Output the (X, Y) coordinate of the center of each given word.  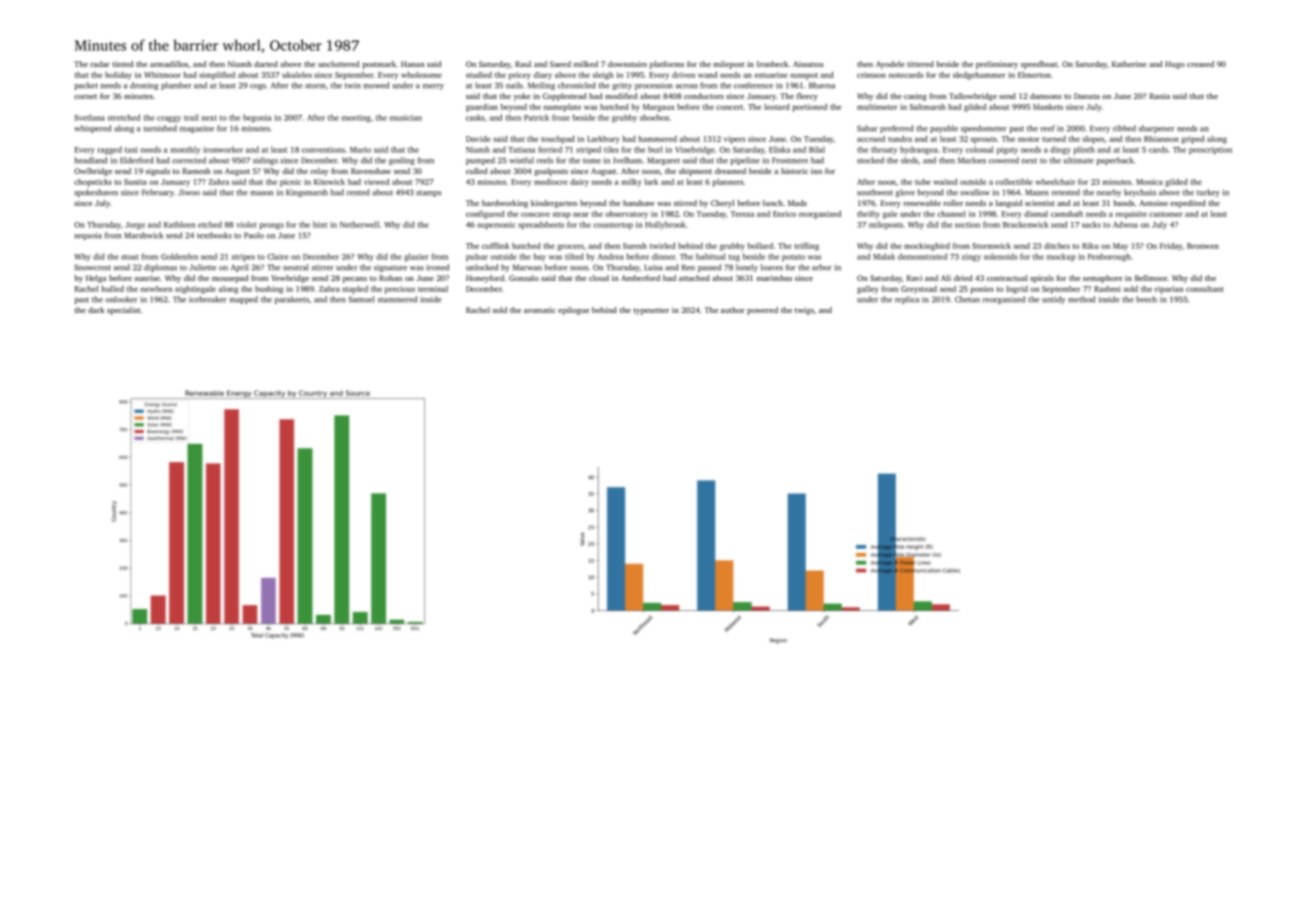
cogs (258, 87)
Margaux (658, 108)
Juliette (202, 267)
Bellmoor (1151, 278)
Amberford (640, 278)
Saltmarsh (927, 107)
